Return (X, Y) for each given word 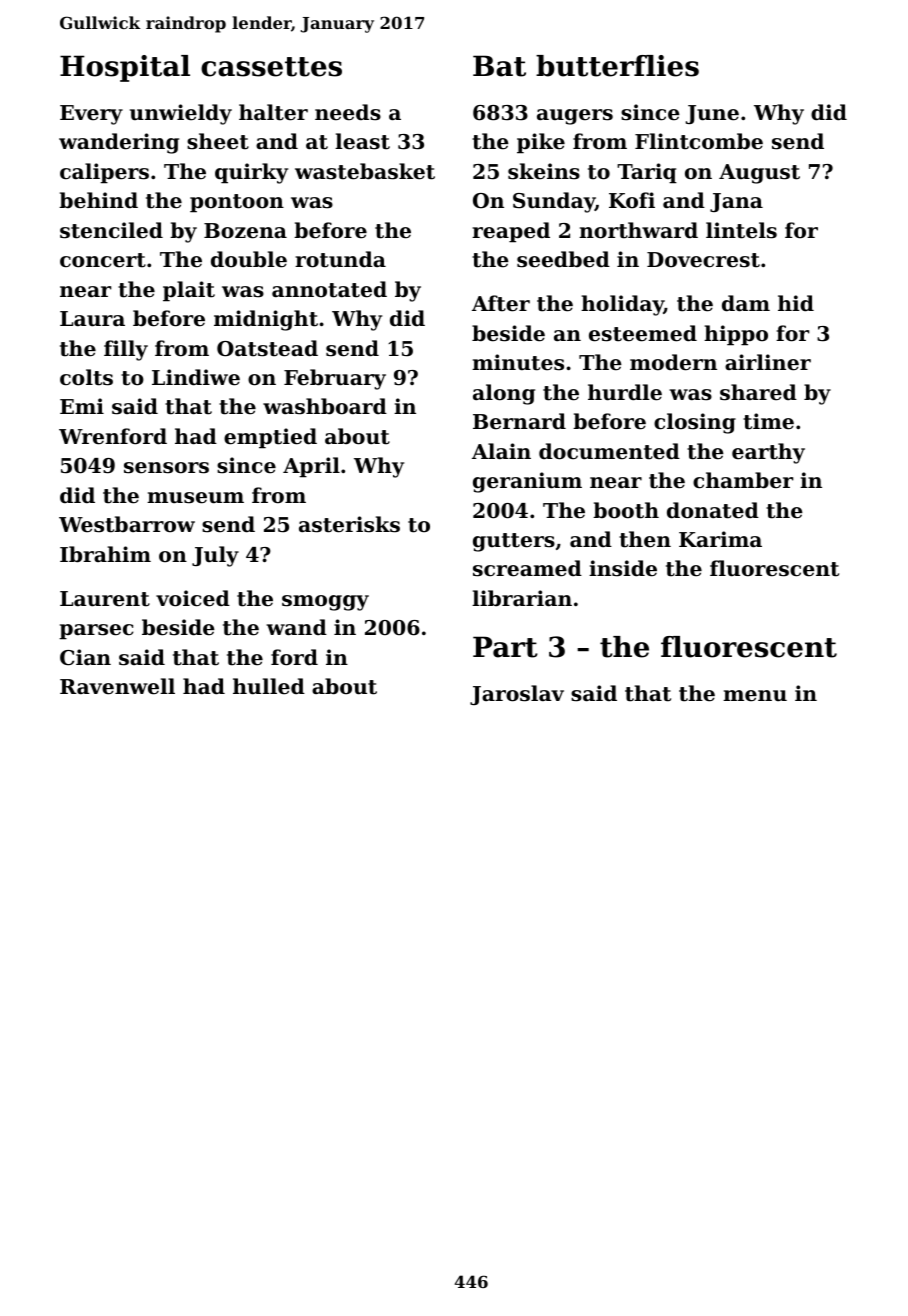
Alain (501, 451)
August (759, 174)
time (768, 421)
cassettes (271, 67)
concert (103, 260)
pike (541, 143)
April (311, 467)
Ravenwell (117, 686)
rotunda (340, 259)
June (712, 114)
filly (126, 350)
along (504, 394)
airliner (768, 362)
